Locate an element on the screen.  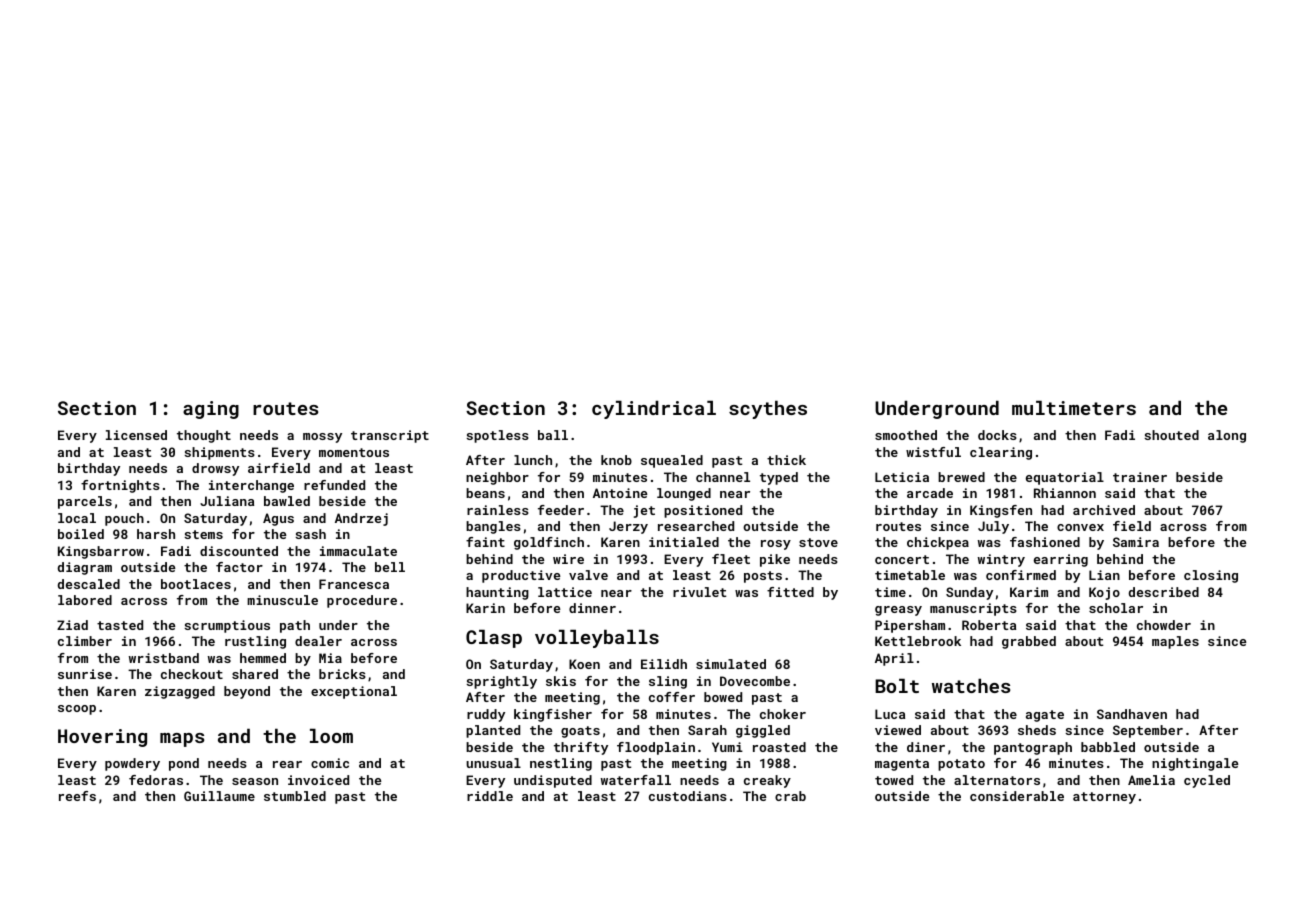
maples is located at coordinates (1175, 642).
